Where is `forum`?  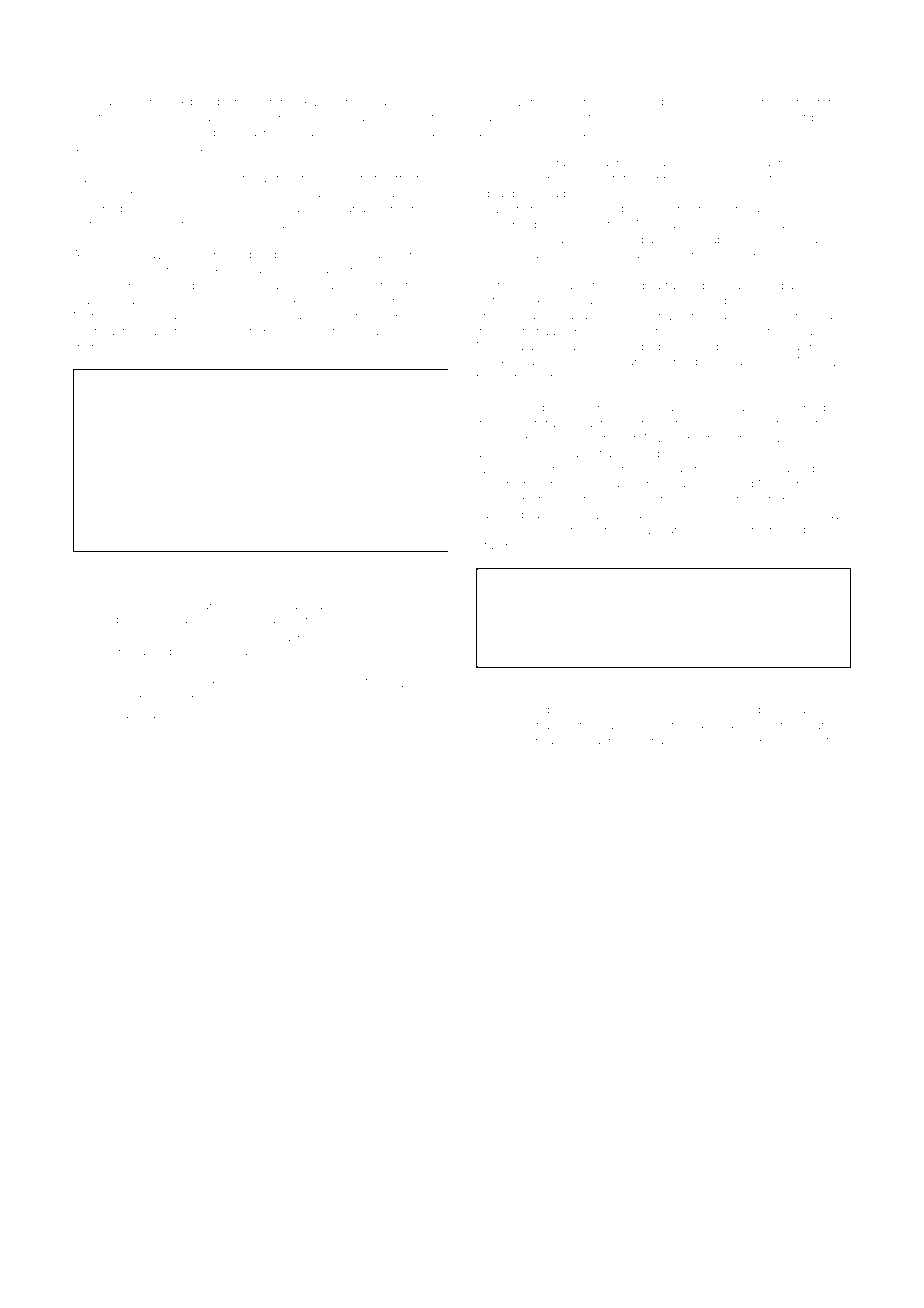 forum is located at coordinates (109, 132).
